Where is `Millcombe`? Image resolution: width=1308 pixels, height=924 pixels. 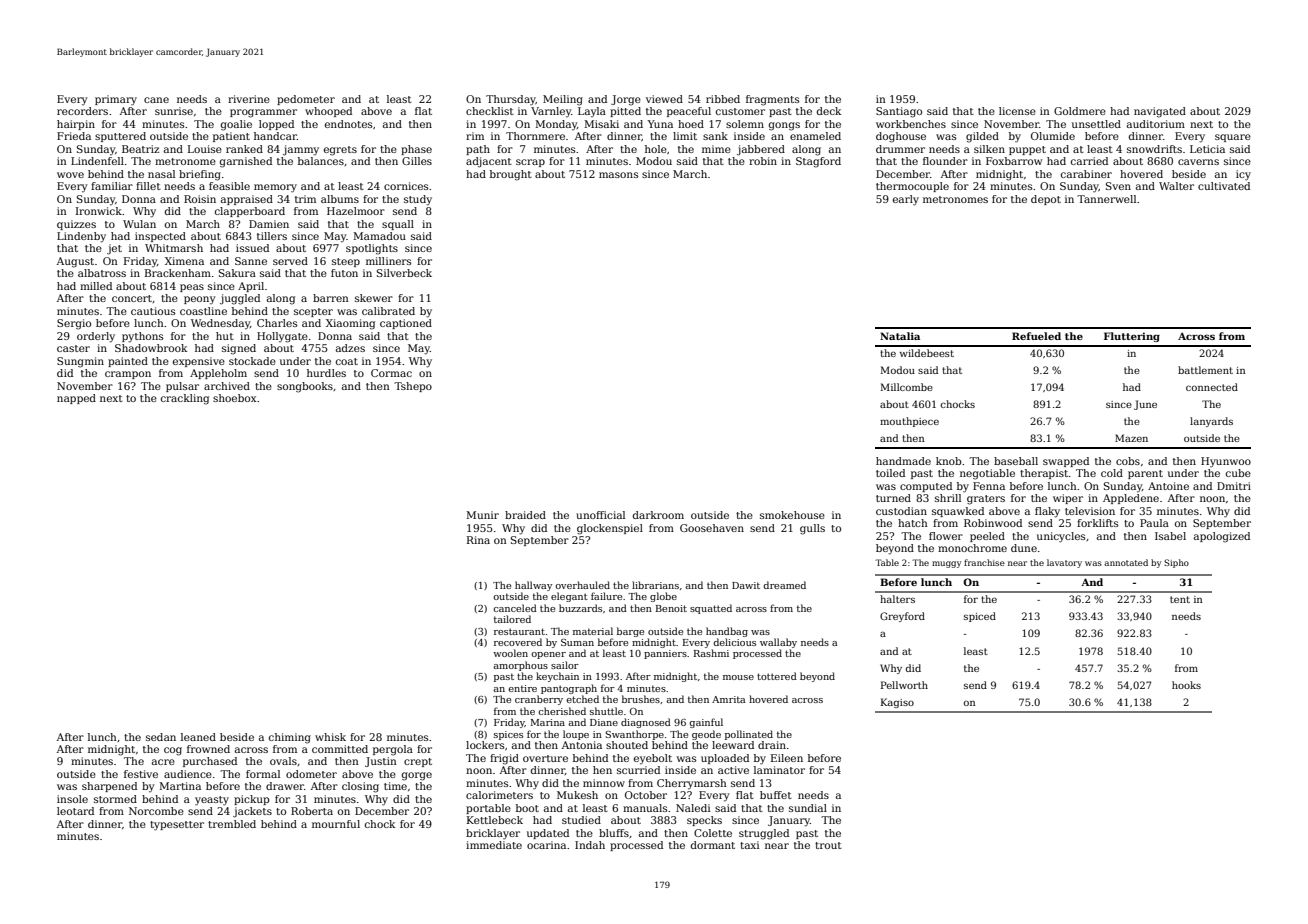 Millcombe is located at coordinates (907, 387).
